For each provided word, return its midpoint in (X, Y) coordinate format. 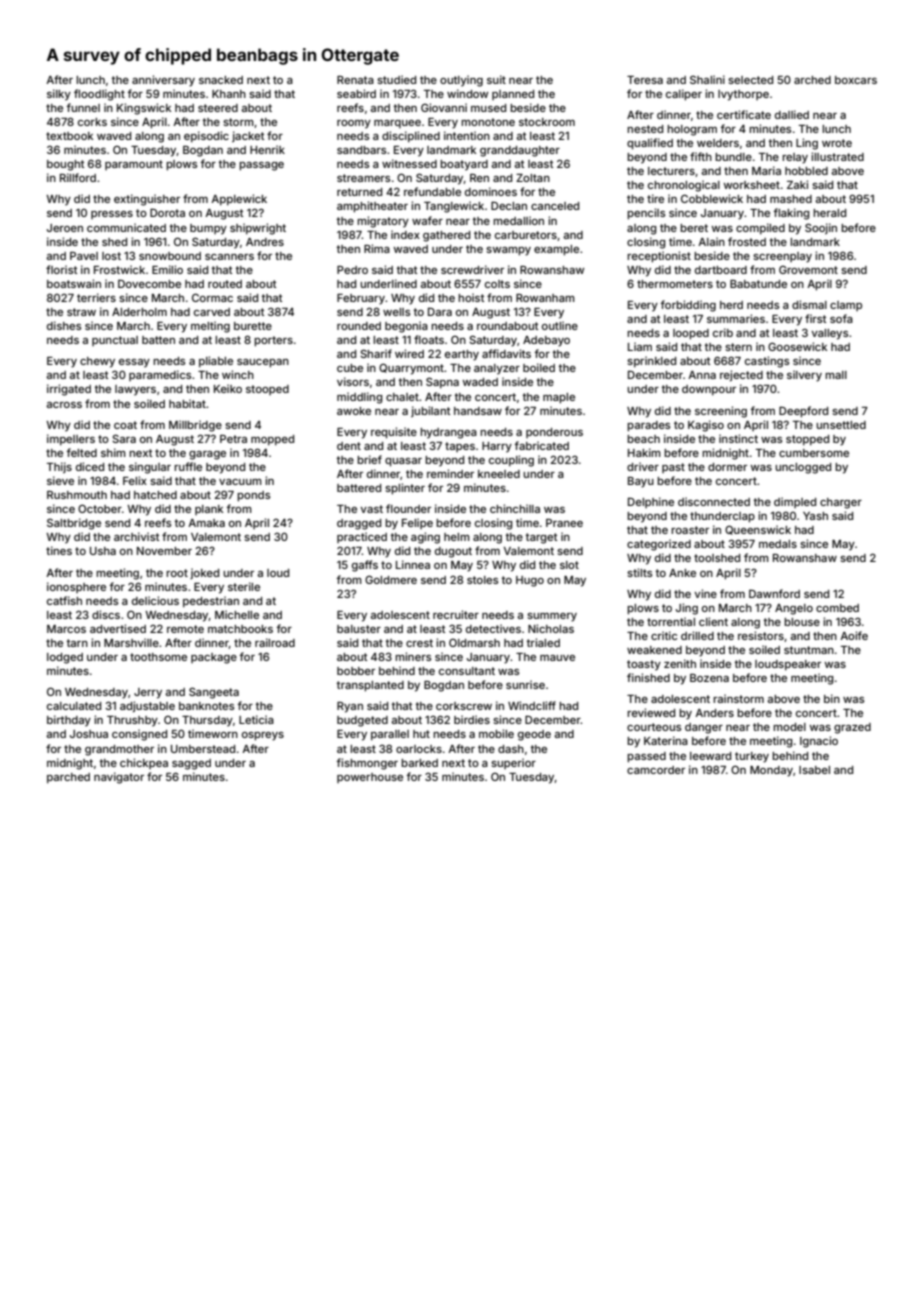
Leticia (256, 719)
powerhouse (370, 778)
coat (125, 425)
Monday (771, 771)
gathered (446, 236)
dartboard (721, 270)
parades (648, 426)
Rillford (78, 177)
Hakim (644, 452)
